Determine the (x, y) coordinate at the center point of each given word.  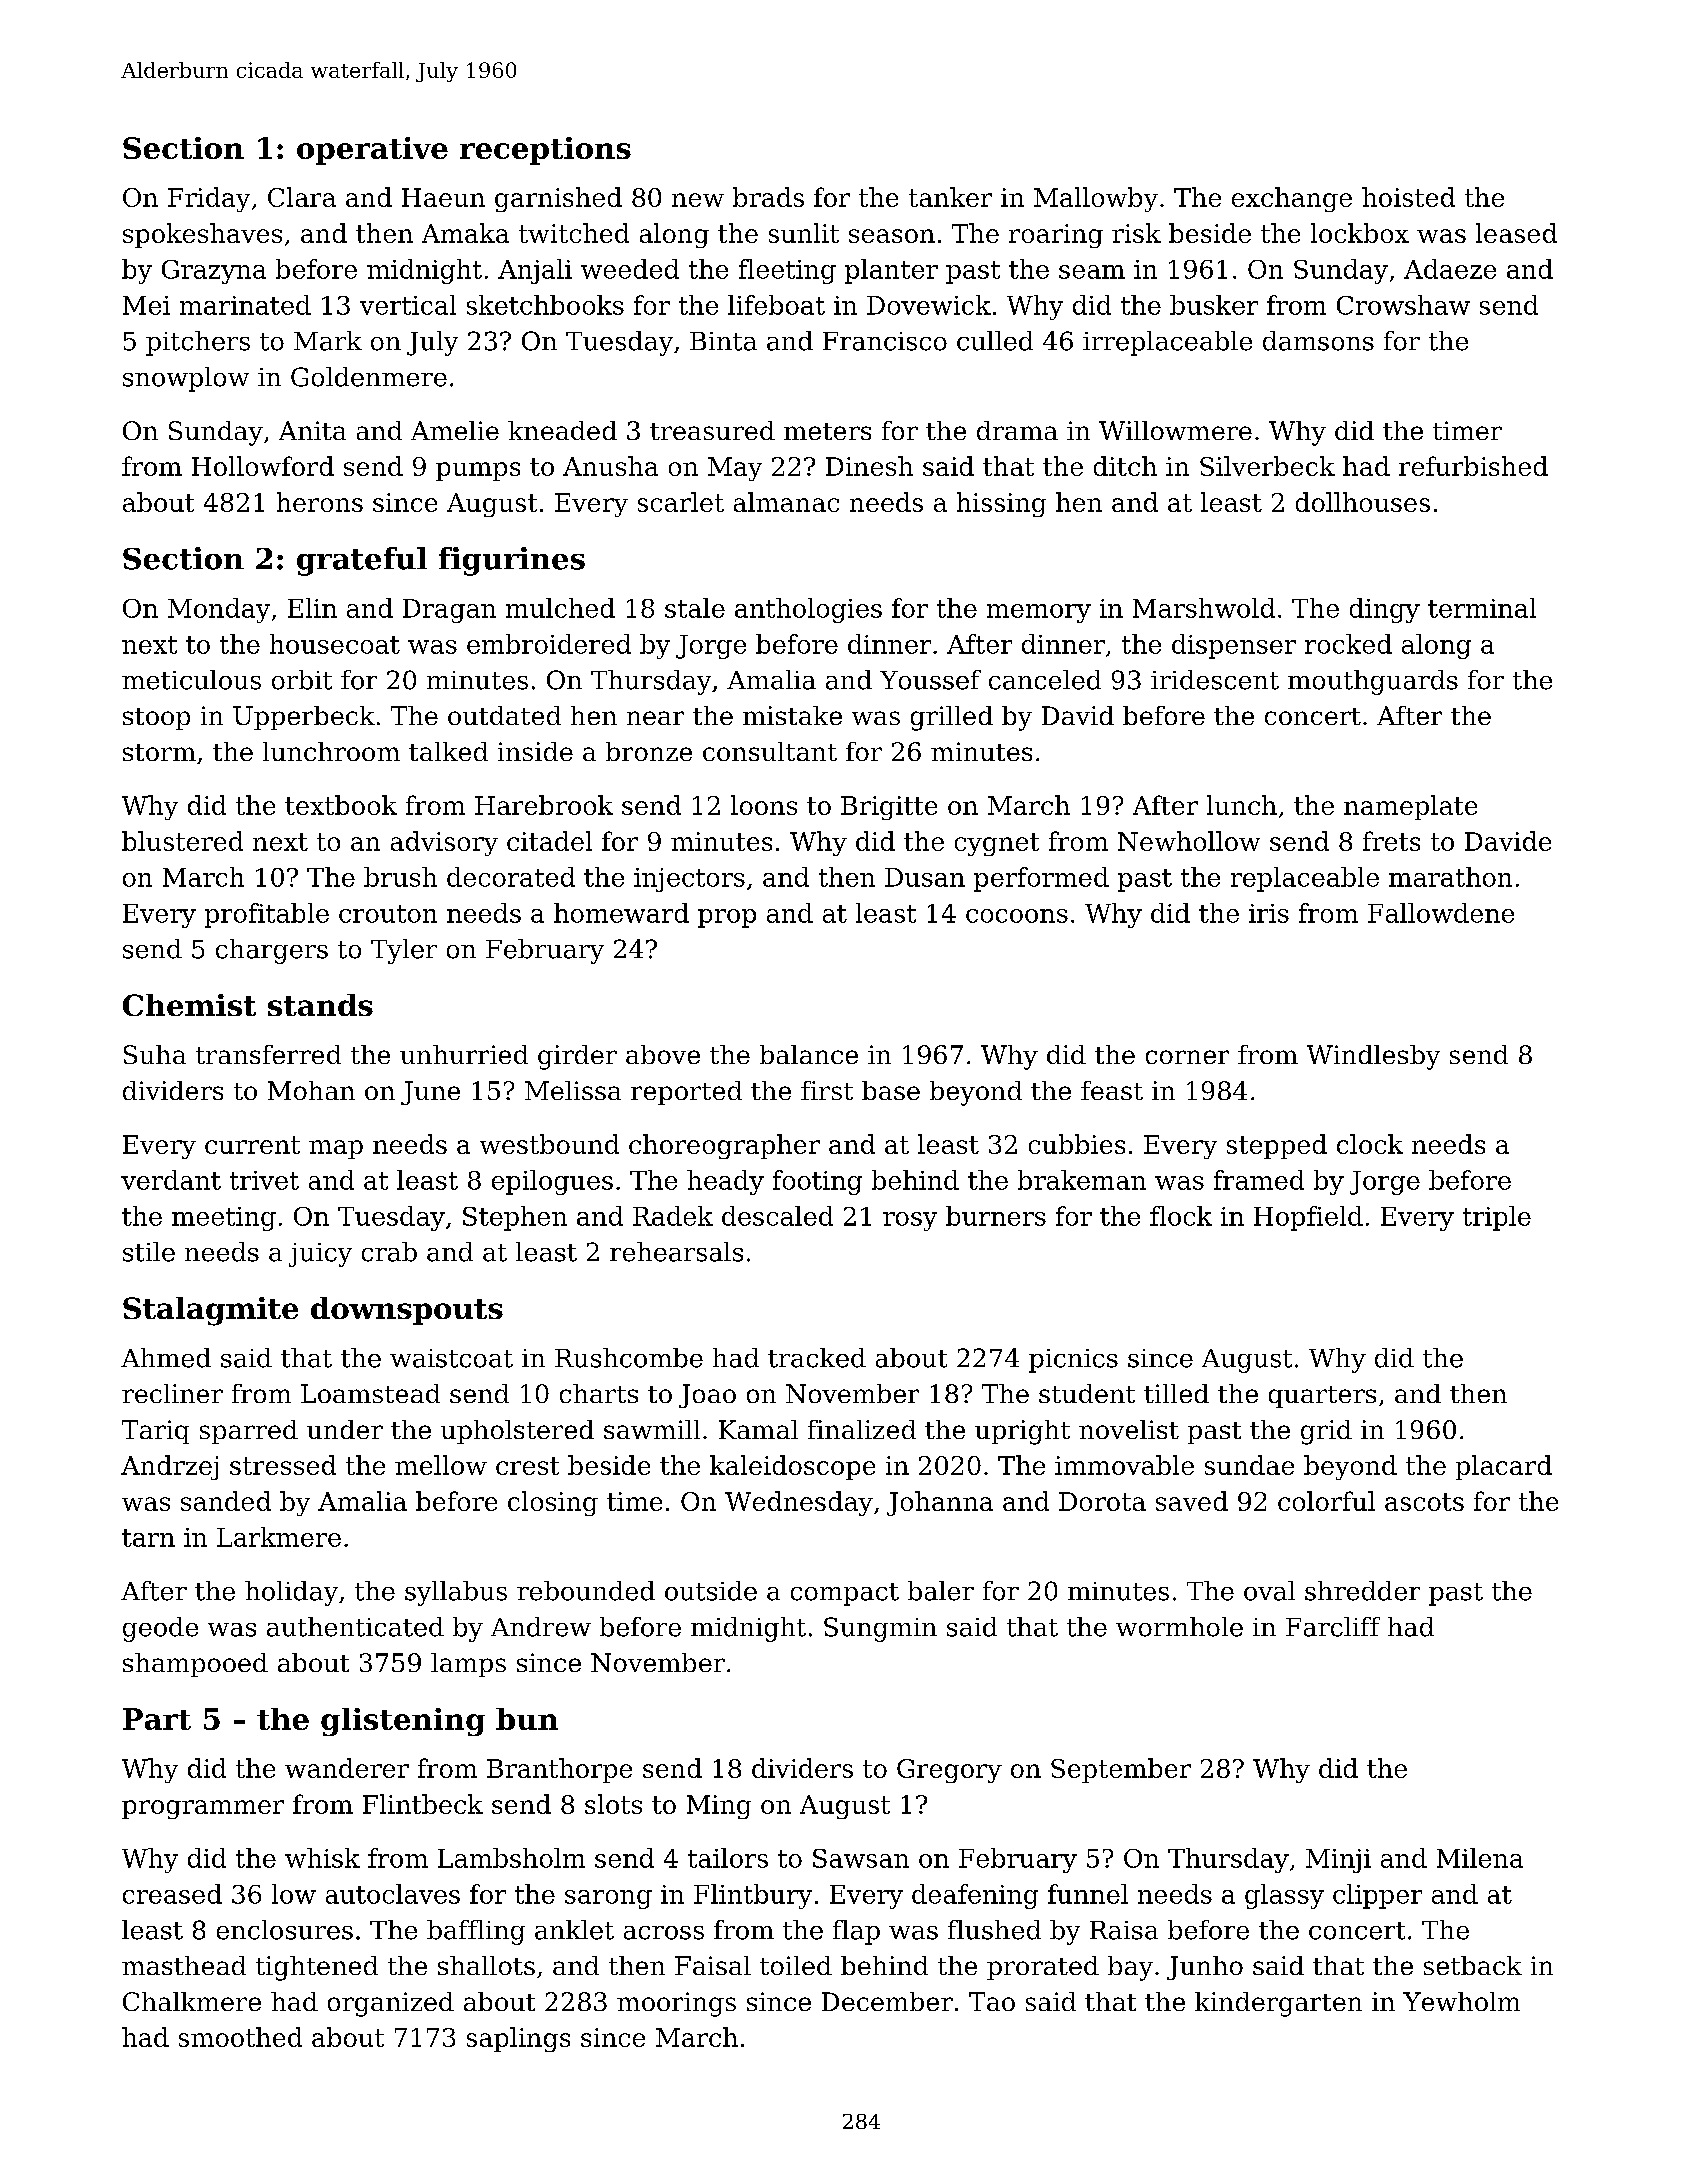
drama (1017, 430)
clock (1370, 1144)
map (336, 1149)
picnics (1073, 1361)
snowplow (186, 379)
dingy (1385, 610)
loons (764, 805)
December (887, 2001)
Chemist (189, 1005)
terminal (1482, 608)
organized (391, 2004)
